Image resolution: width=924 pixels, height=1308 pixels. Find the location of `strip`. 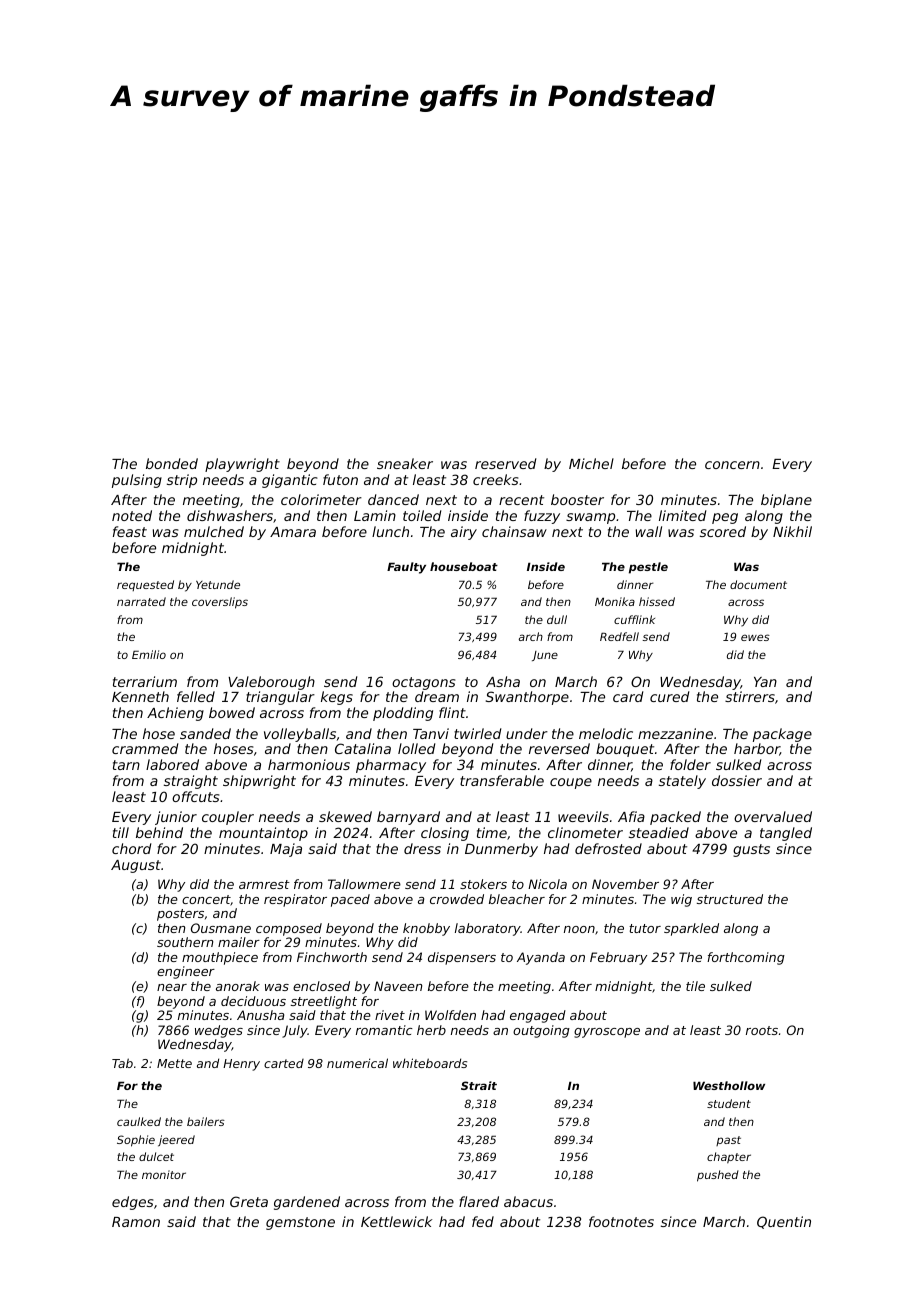

strip is located at coordinates (182, 481).
